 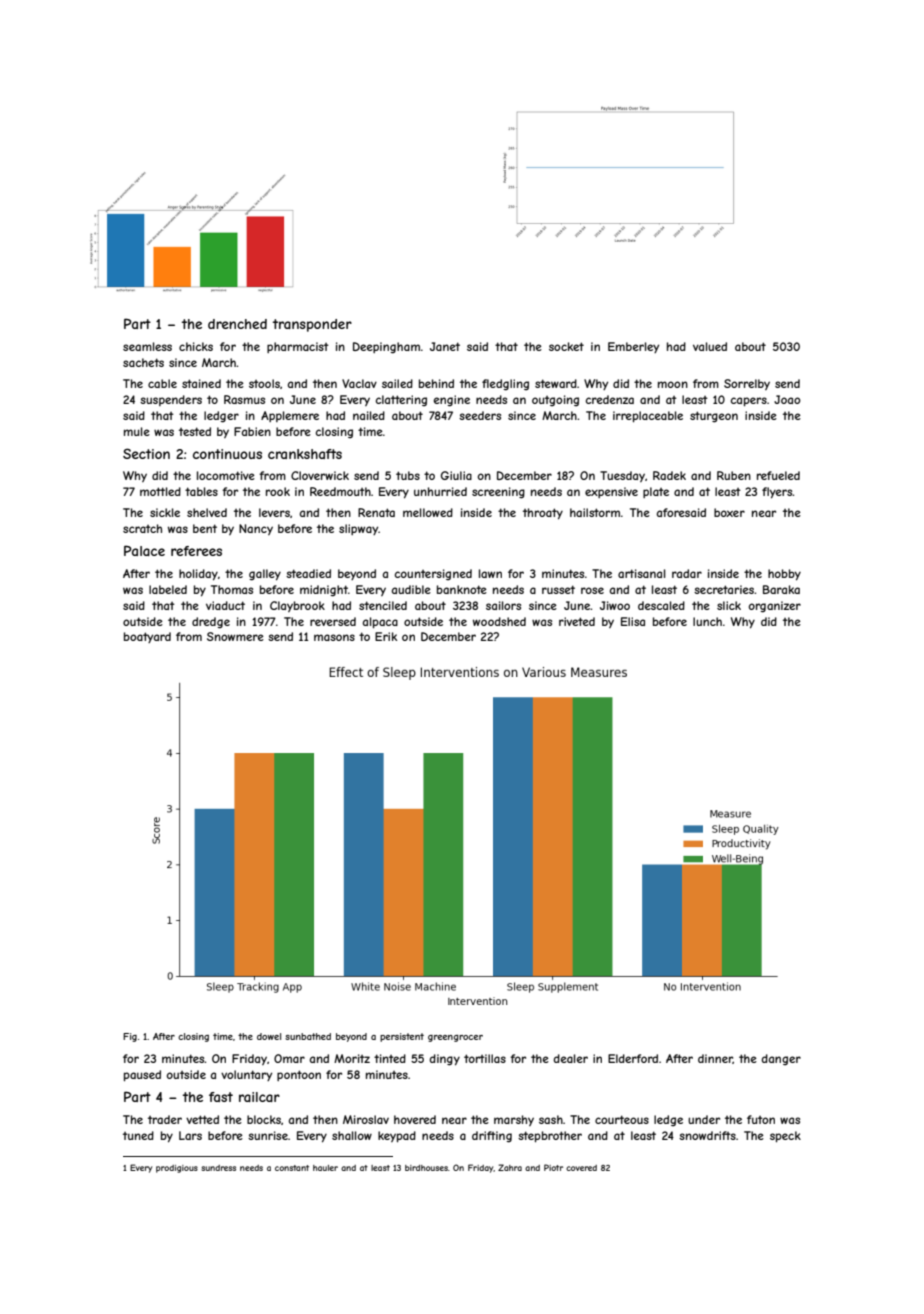 What do you see at coordinates (202, 1119) in the page?
I see `vetted` at bounding box center [202, 1119].
